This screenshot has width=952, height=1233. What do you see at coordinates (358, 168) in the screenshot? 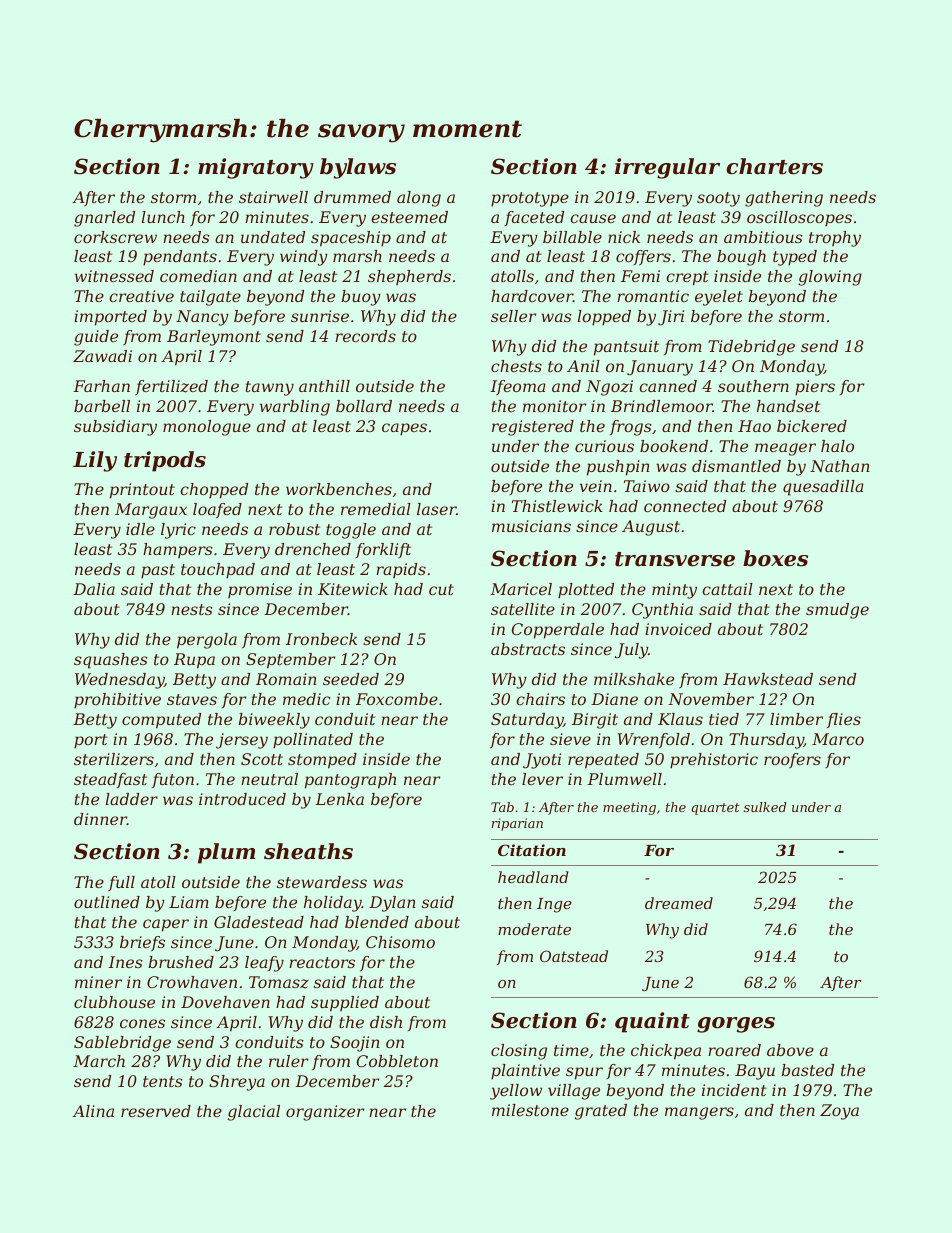
I see `bylaws` at bounding box center [358, 168].
